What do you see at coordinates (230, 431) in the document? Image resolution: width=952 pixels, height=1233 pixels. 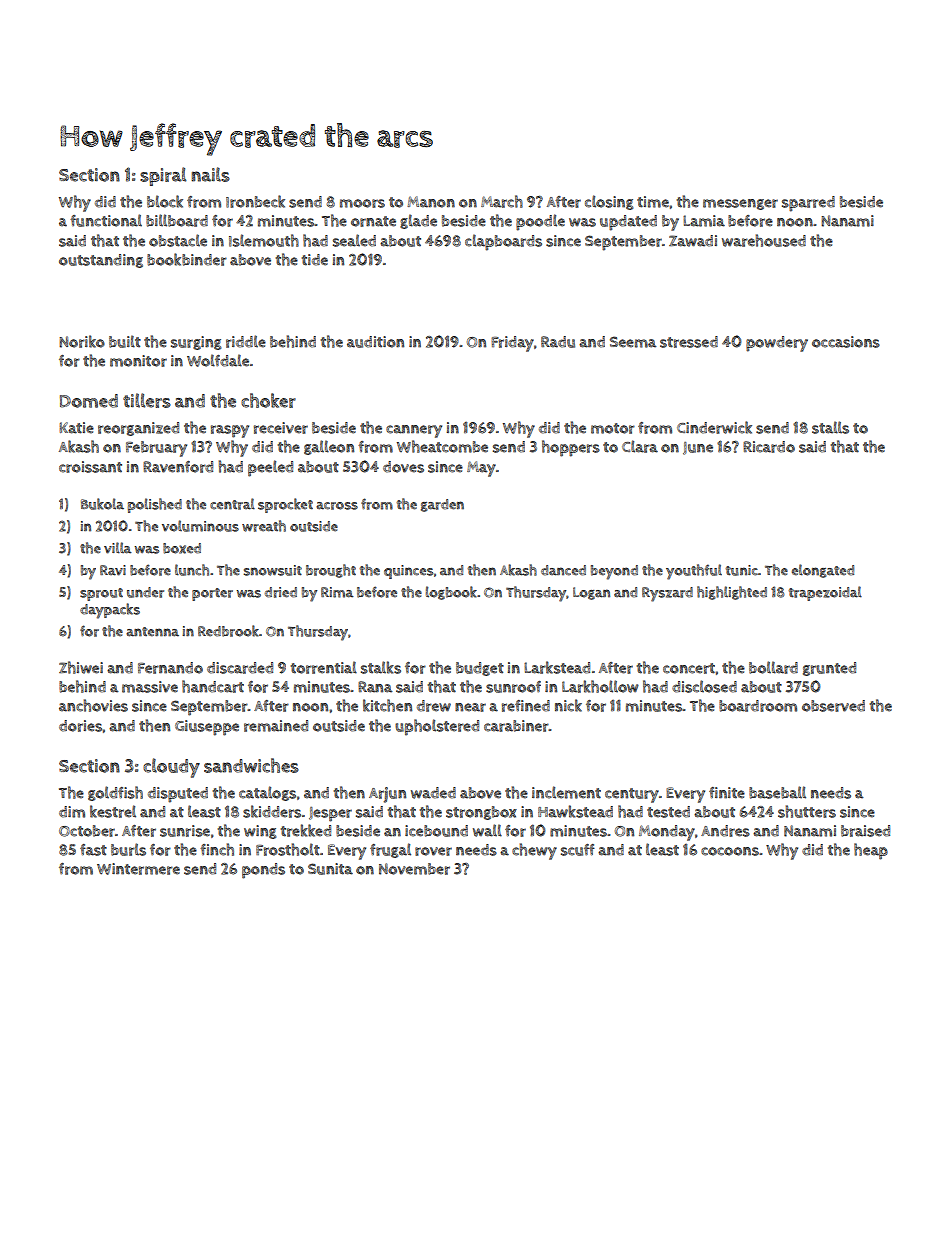 I see `raspy` at bounding box center [230, 431].
